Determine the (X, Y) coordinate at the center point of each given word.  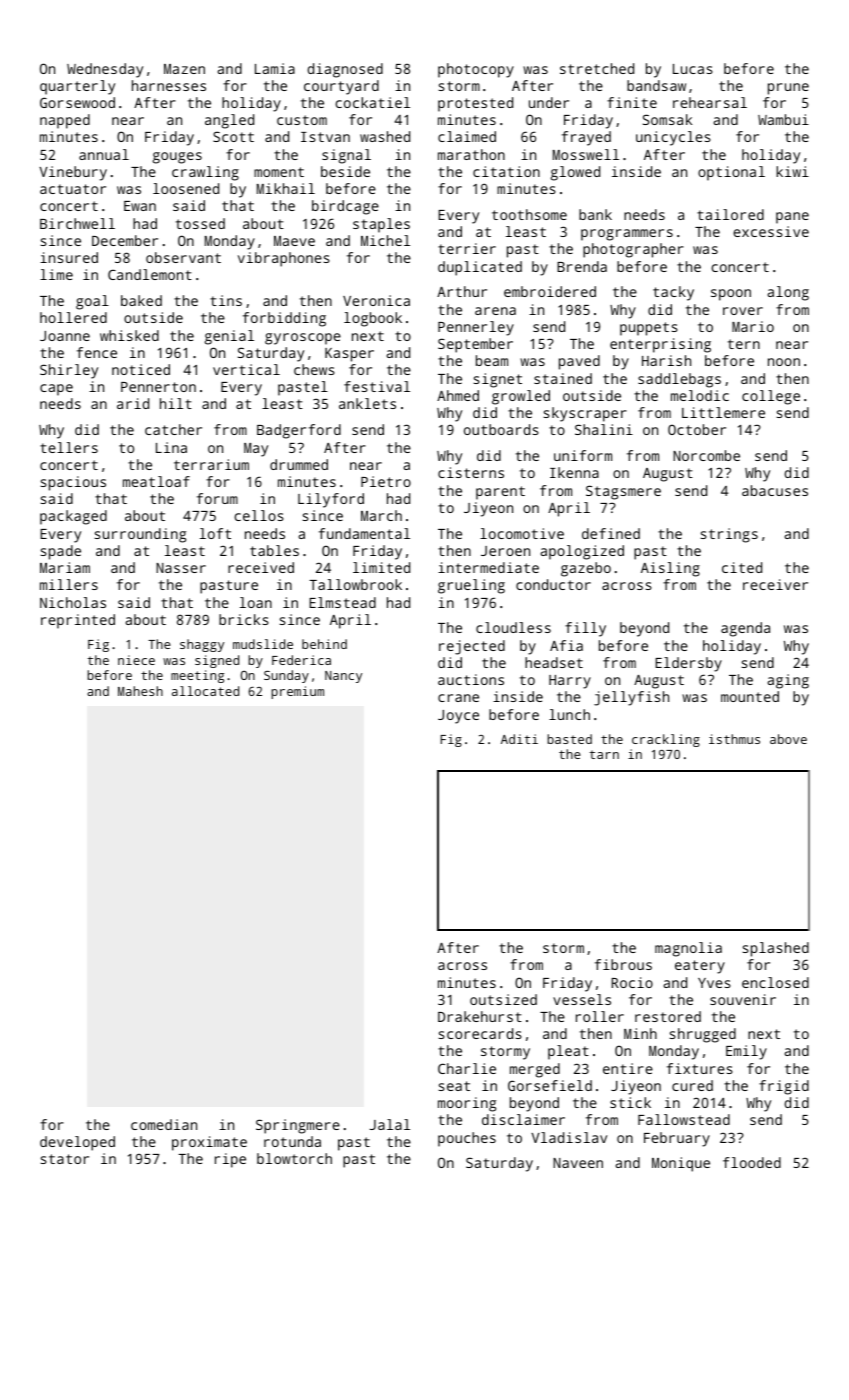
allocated (205, 691)
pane (792, 218)
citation (506, 171)
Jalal (390, 1124)
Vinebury (73, 173)
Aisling (670, 569)
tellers (69, 447)
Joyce (458, 717)
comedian (164, 1124)
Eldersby (688, 664)
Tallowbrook (355, 584)
